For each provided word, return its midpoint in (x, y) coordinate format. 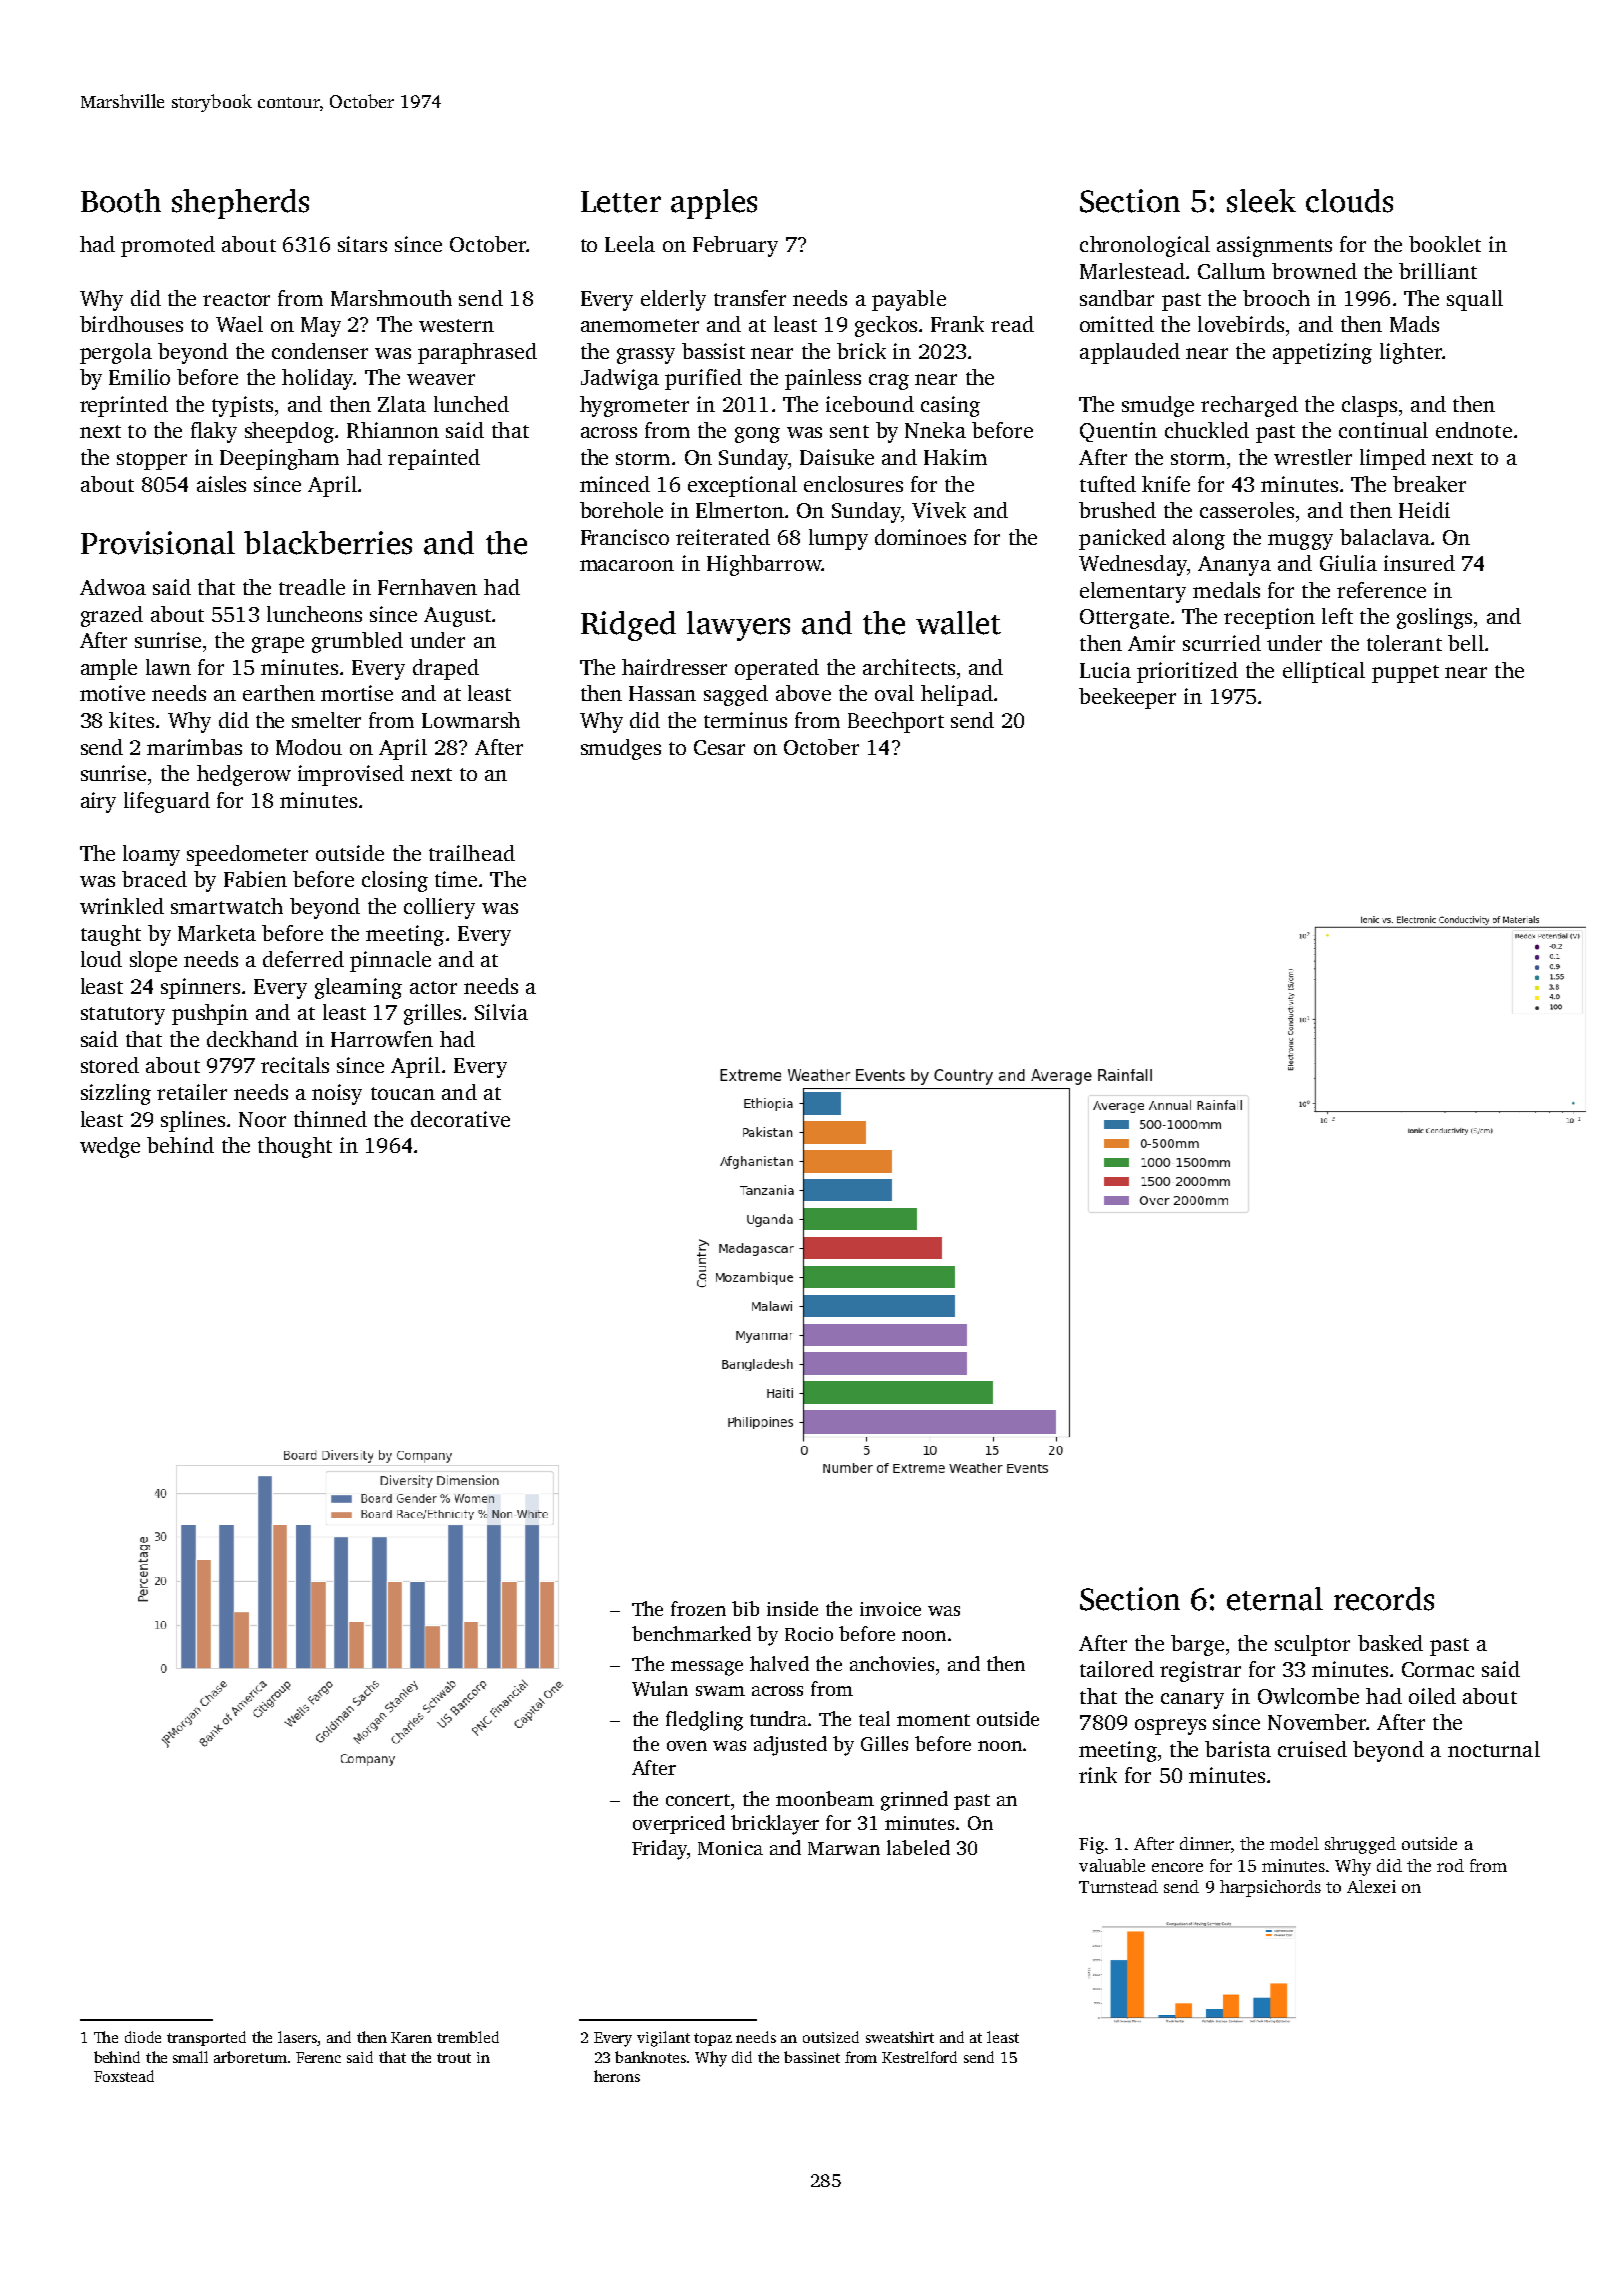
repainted (434, 459)
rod (1450, 1865)
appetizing (1322, 353)
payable (909, 300)
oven (687, 1746)
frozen (698, 1608)
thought (295, 1147)
